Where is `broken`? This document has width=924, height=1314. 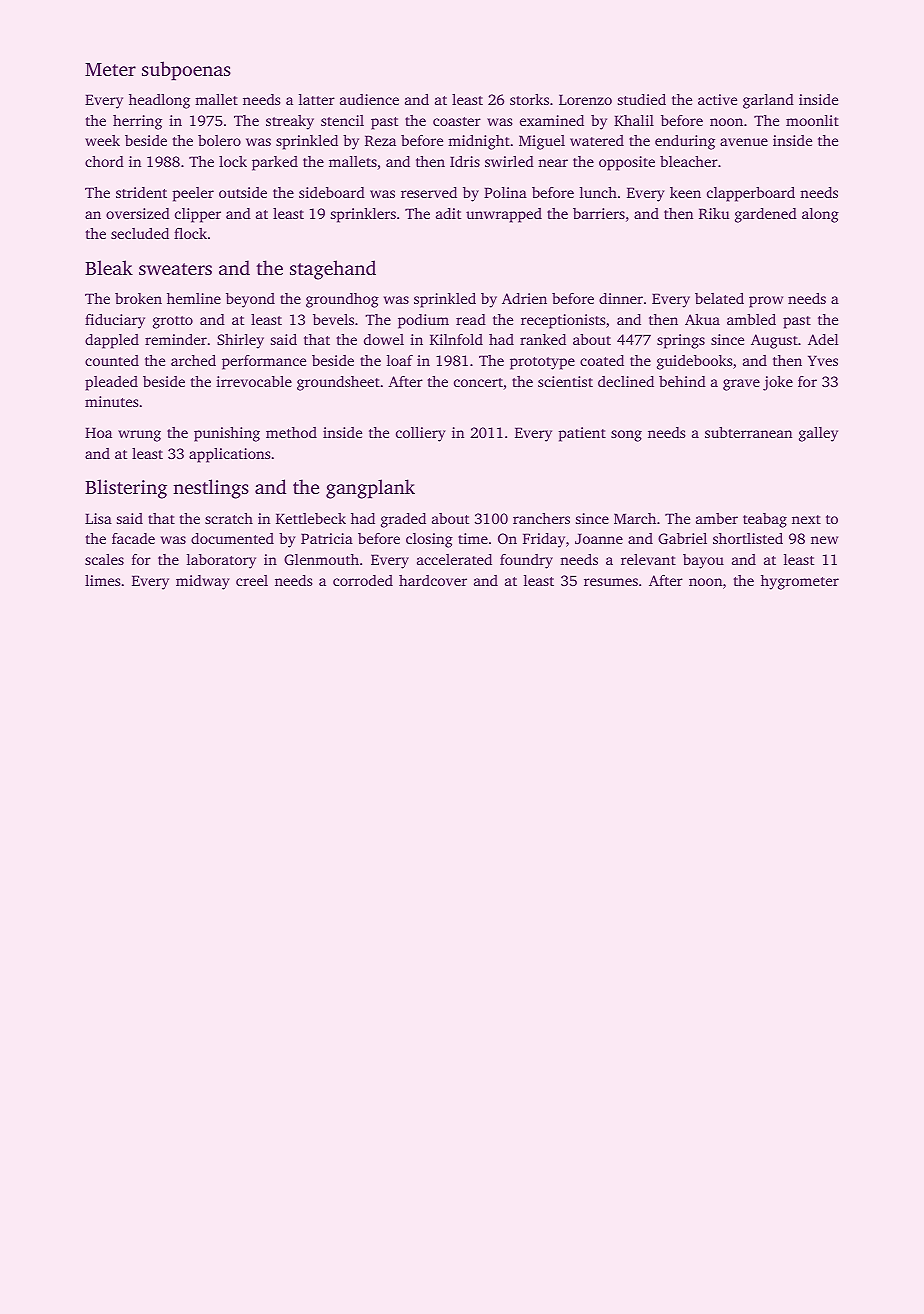
broken is located at coordinates (138, 298).
